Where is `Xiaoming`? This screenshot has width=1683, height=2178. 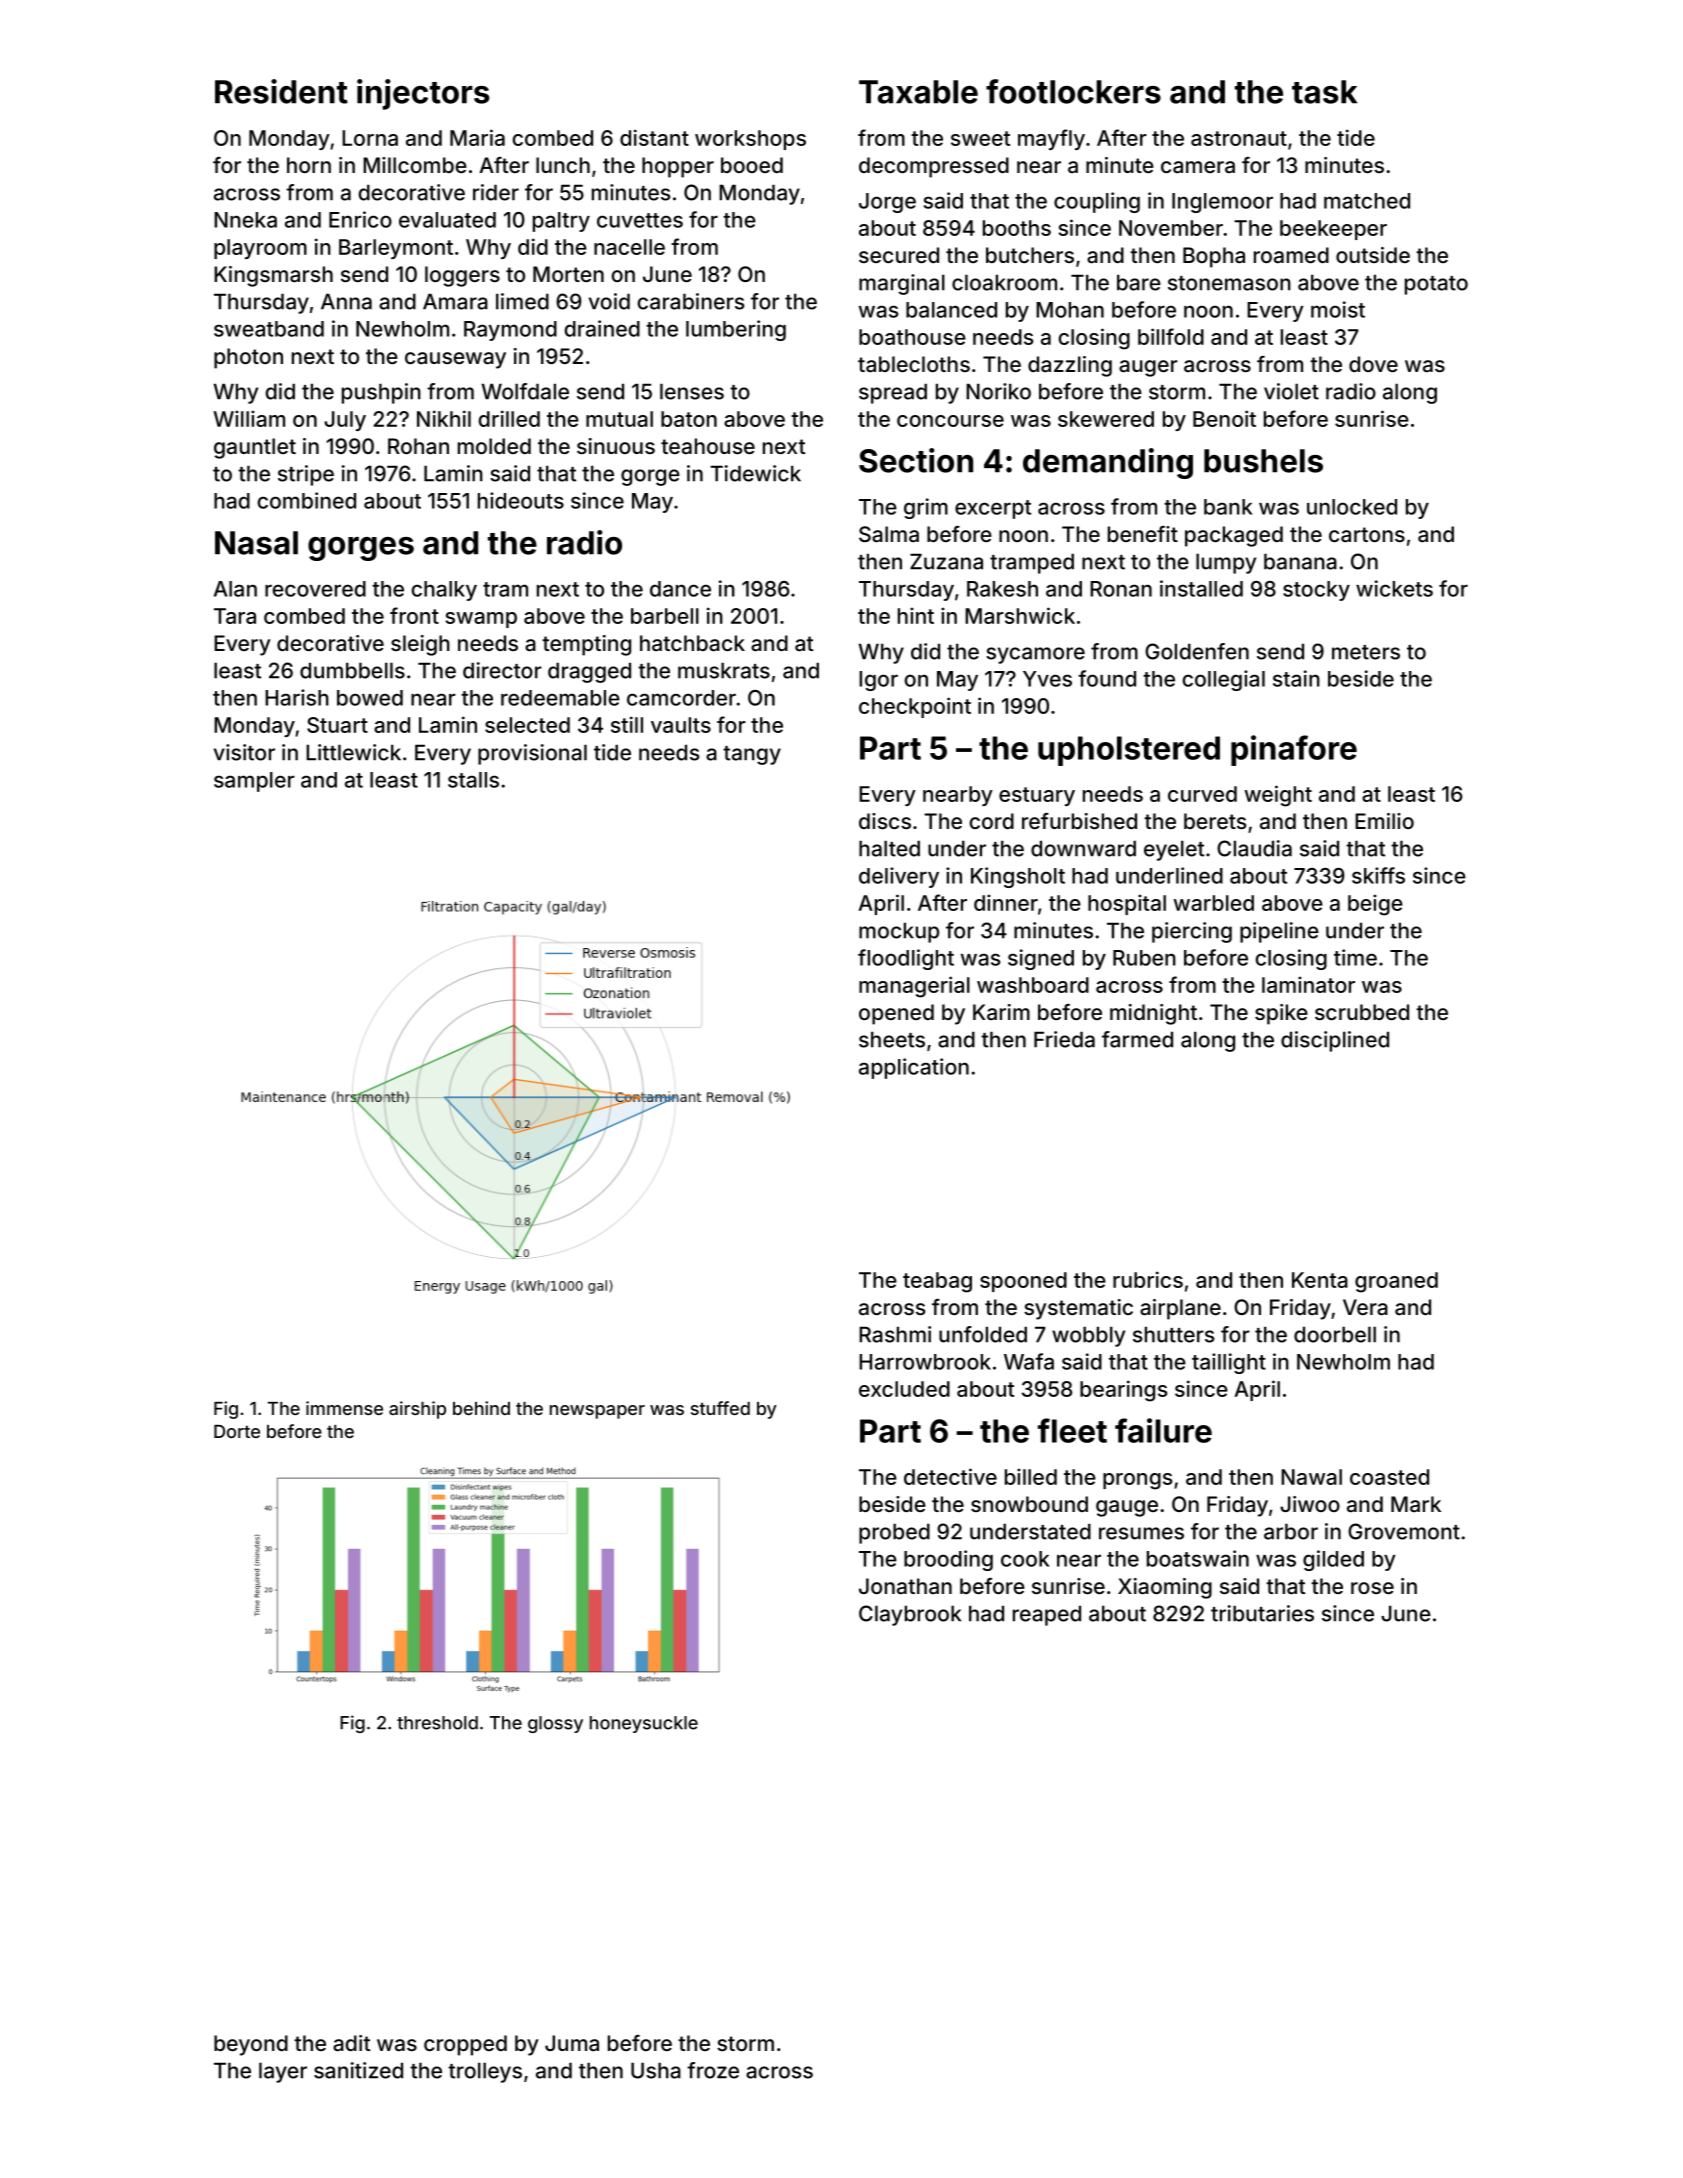
Xiaoming is located at coordinates (1165, 1588).
